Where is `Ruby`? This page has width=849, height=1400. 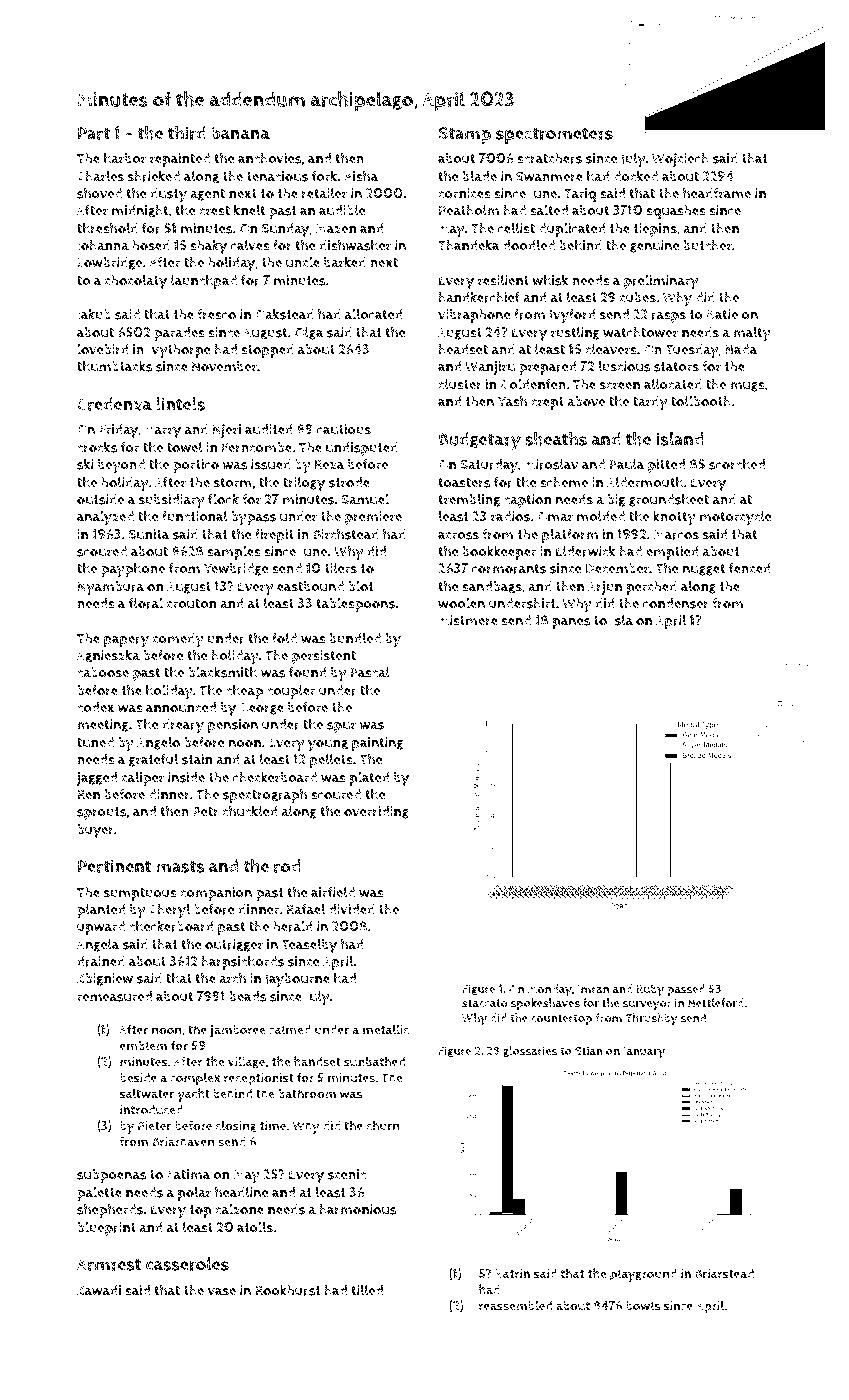 Ruby is located at coordinates (650, 990).
